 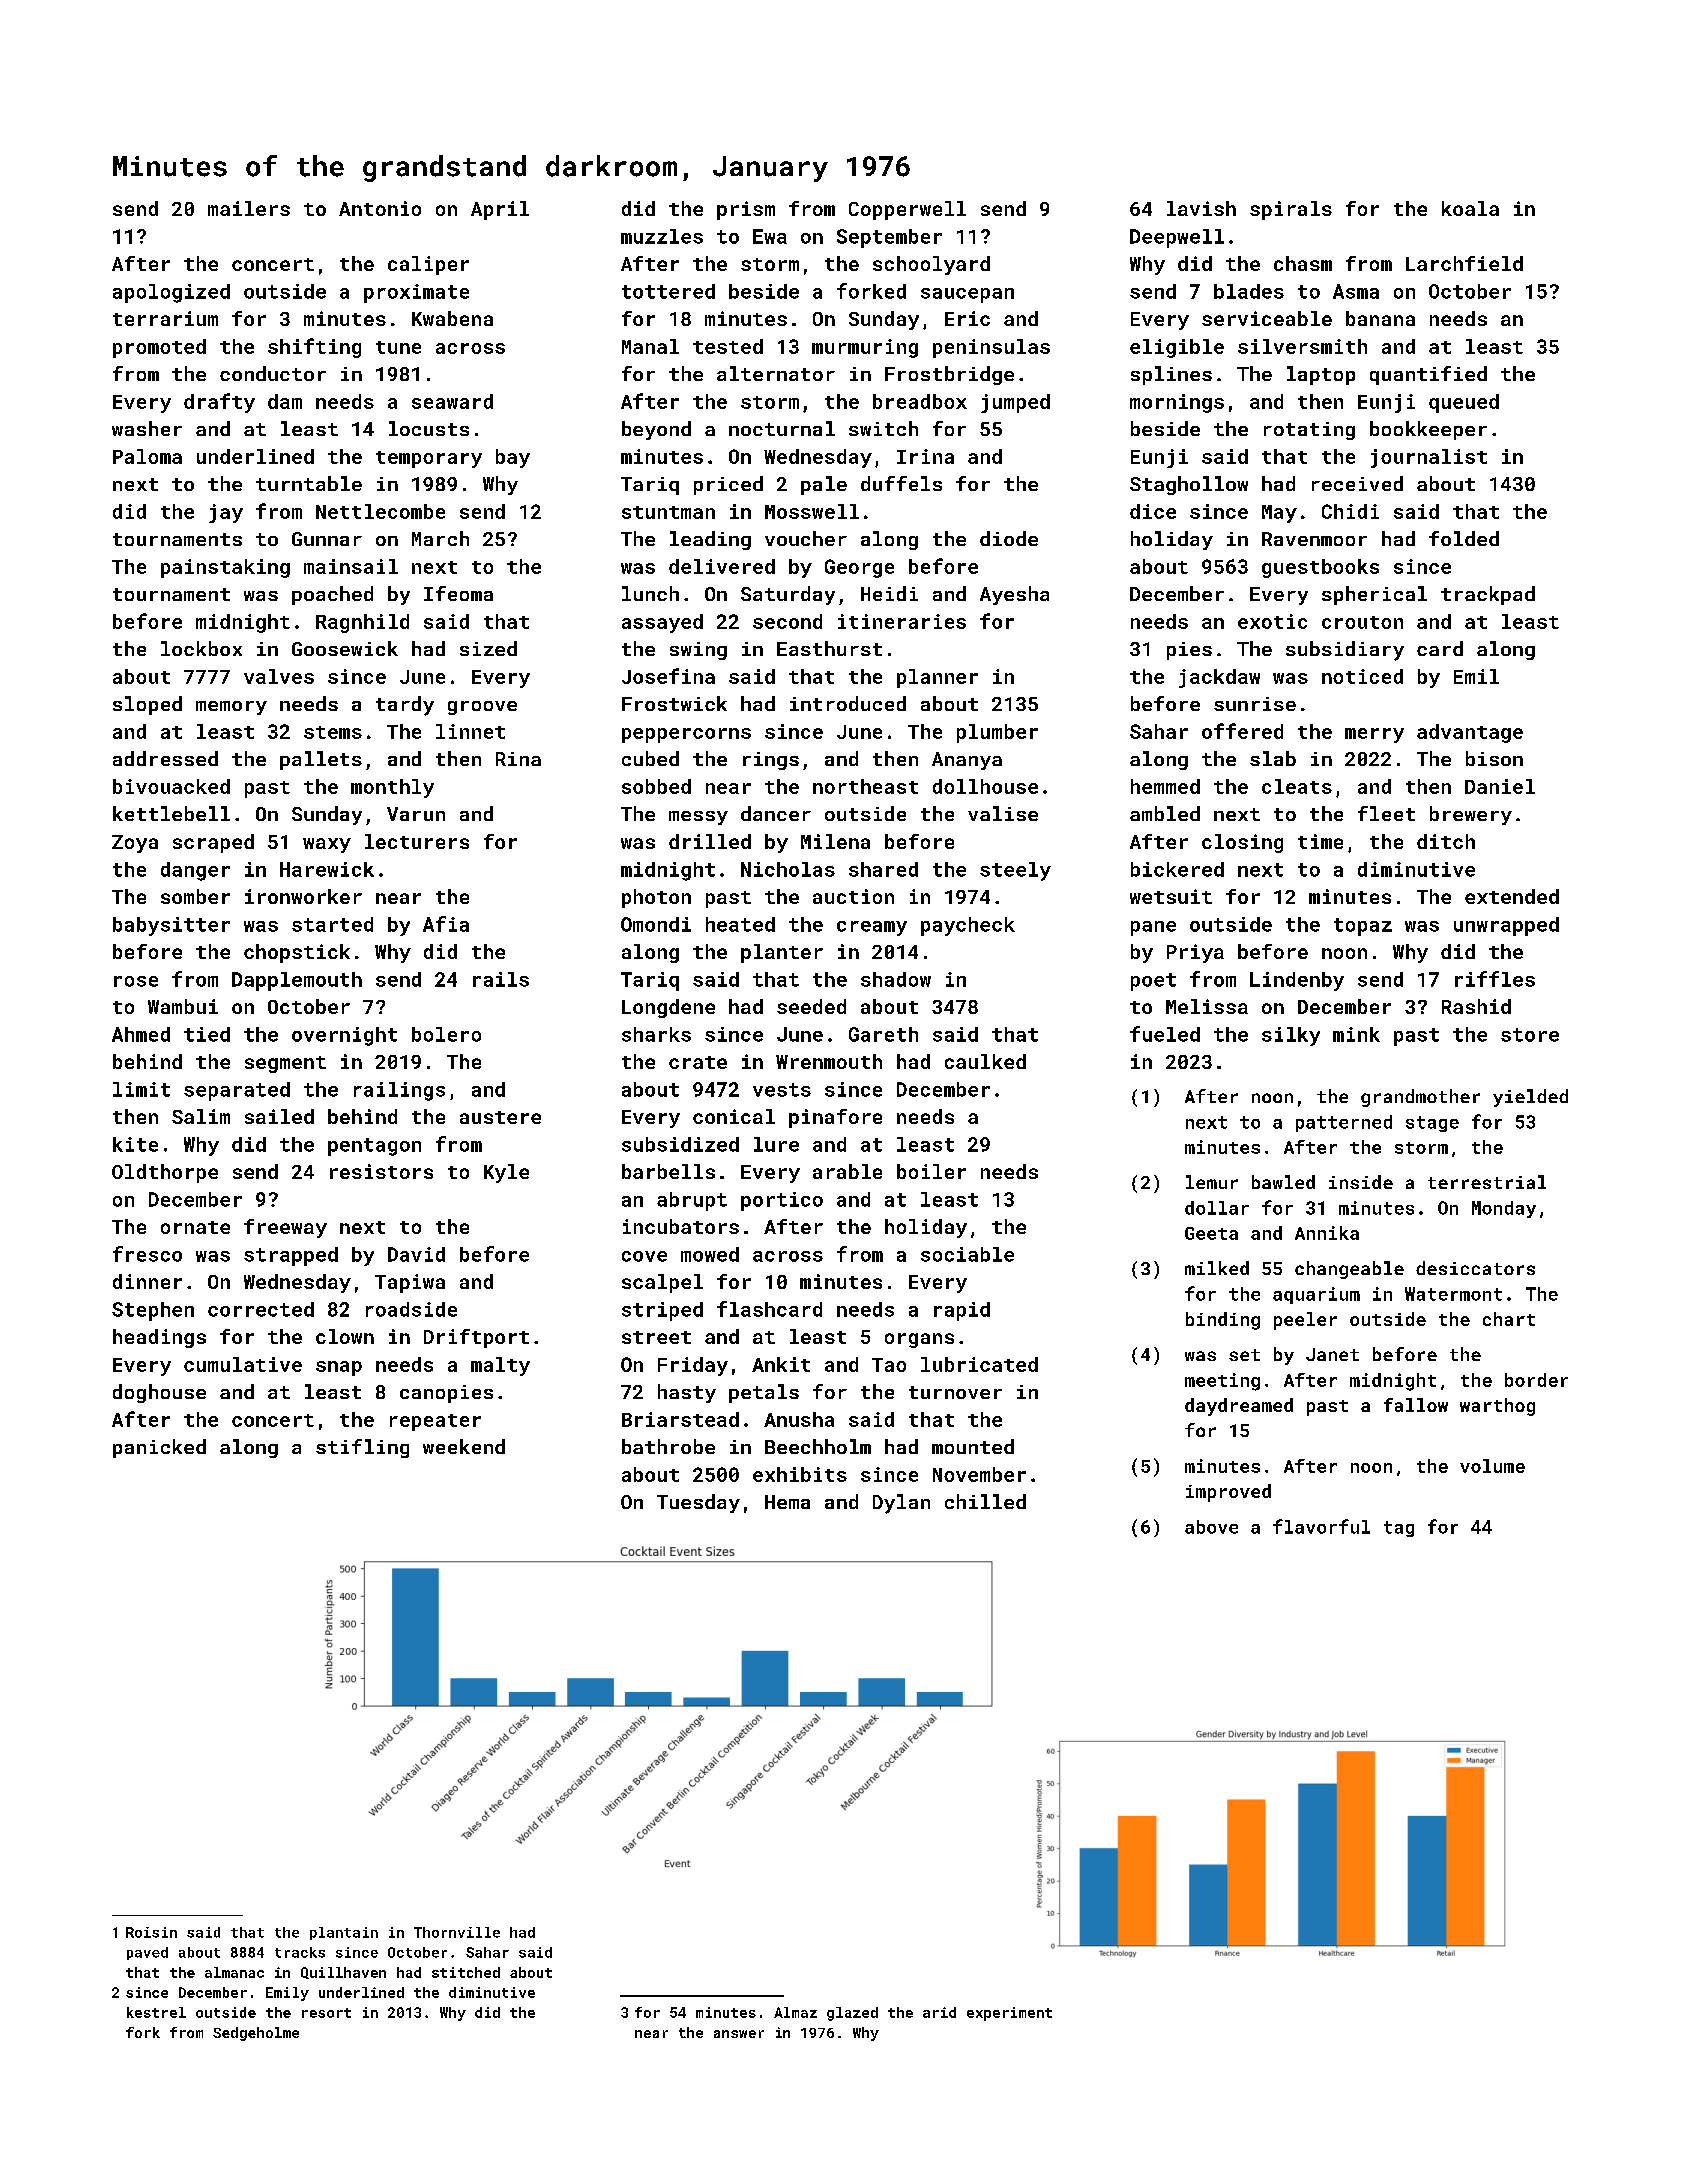 What do you see at coordinates (249, 208) in the page?
I see `mailers` at bounding box center [249, 208].
